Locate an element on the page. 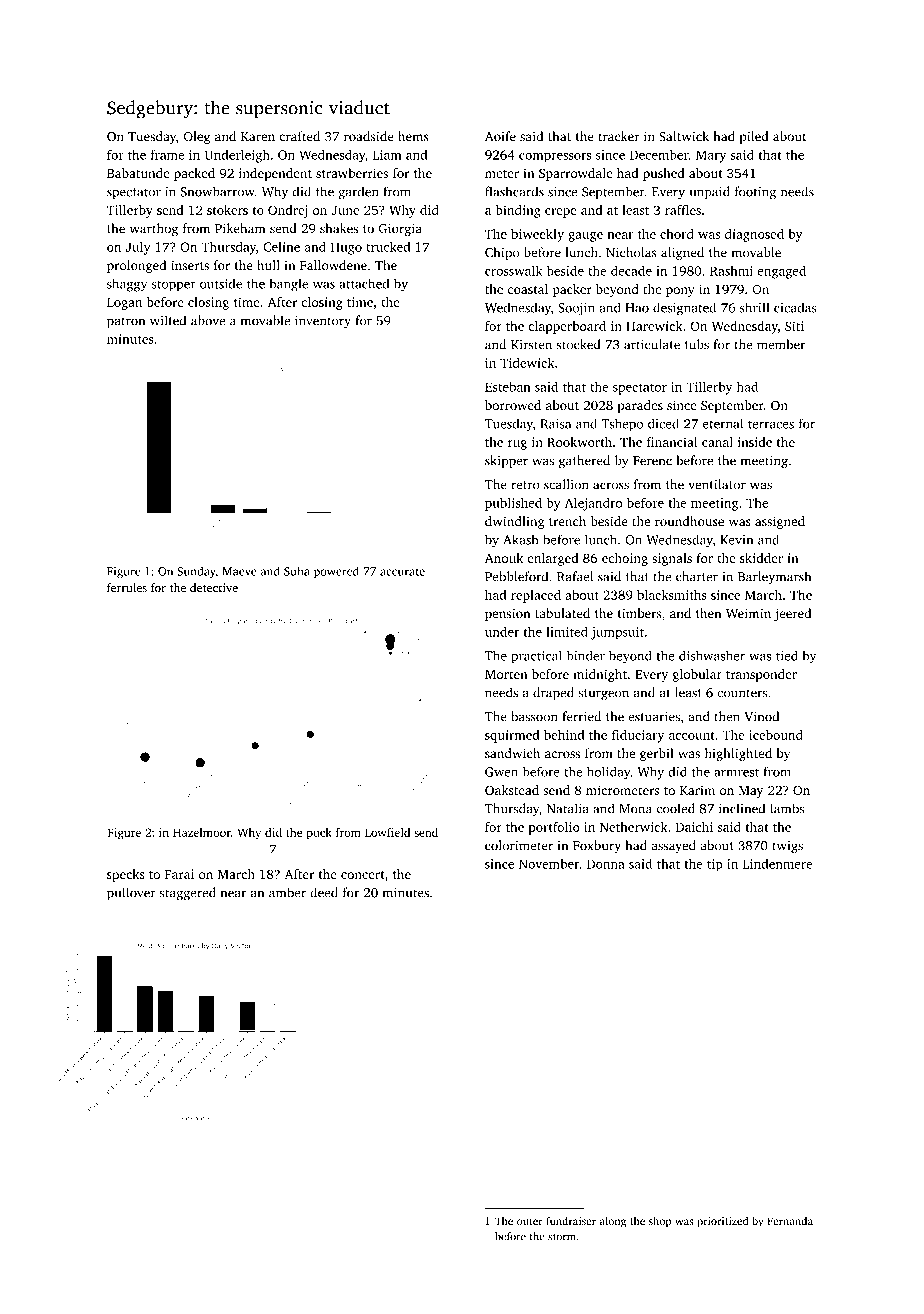  frame is located at coordinates (167, 154).
